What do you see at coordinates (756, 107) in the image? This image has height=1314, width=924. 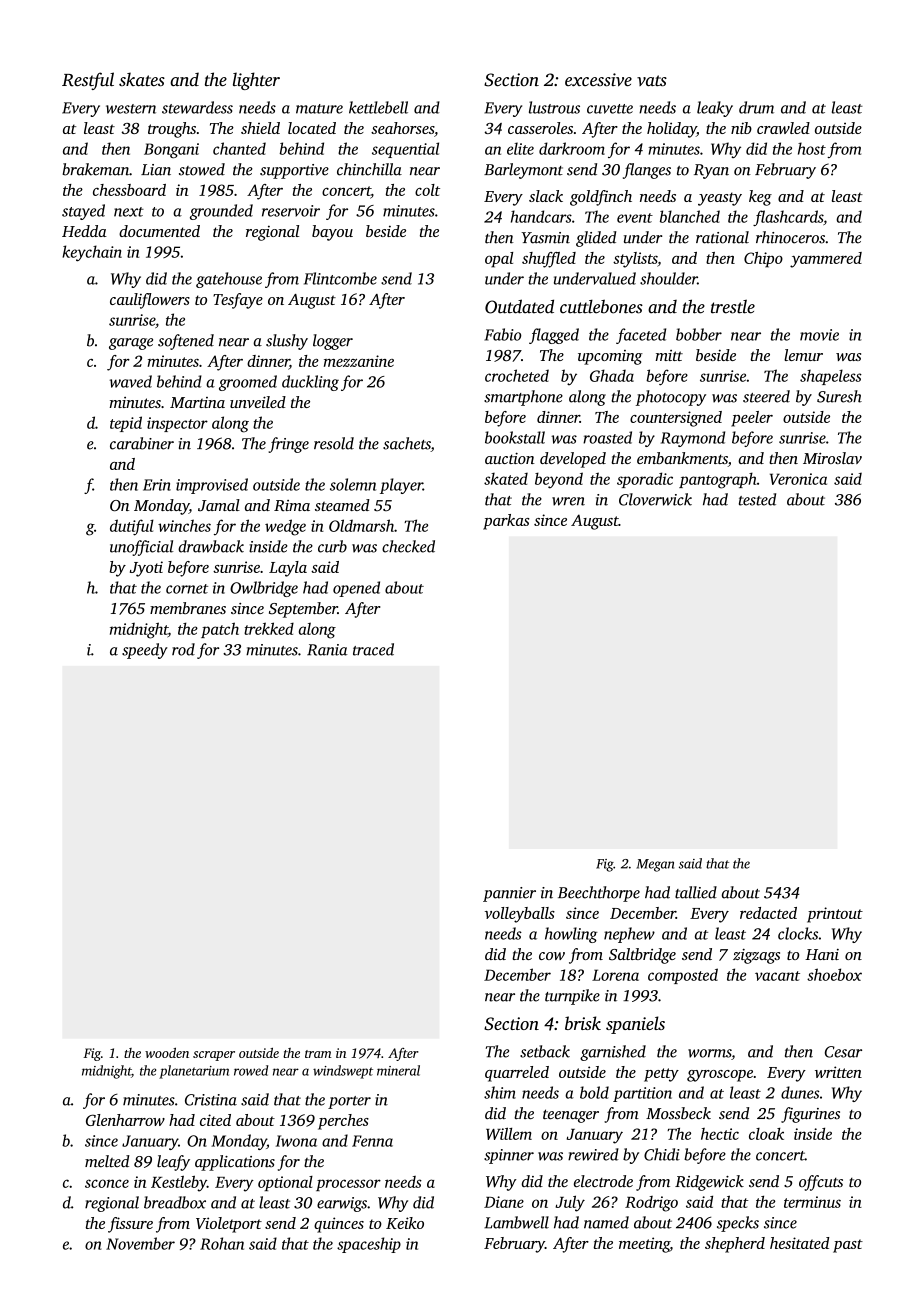 I see `drum` at bounding box center [756, 107].
